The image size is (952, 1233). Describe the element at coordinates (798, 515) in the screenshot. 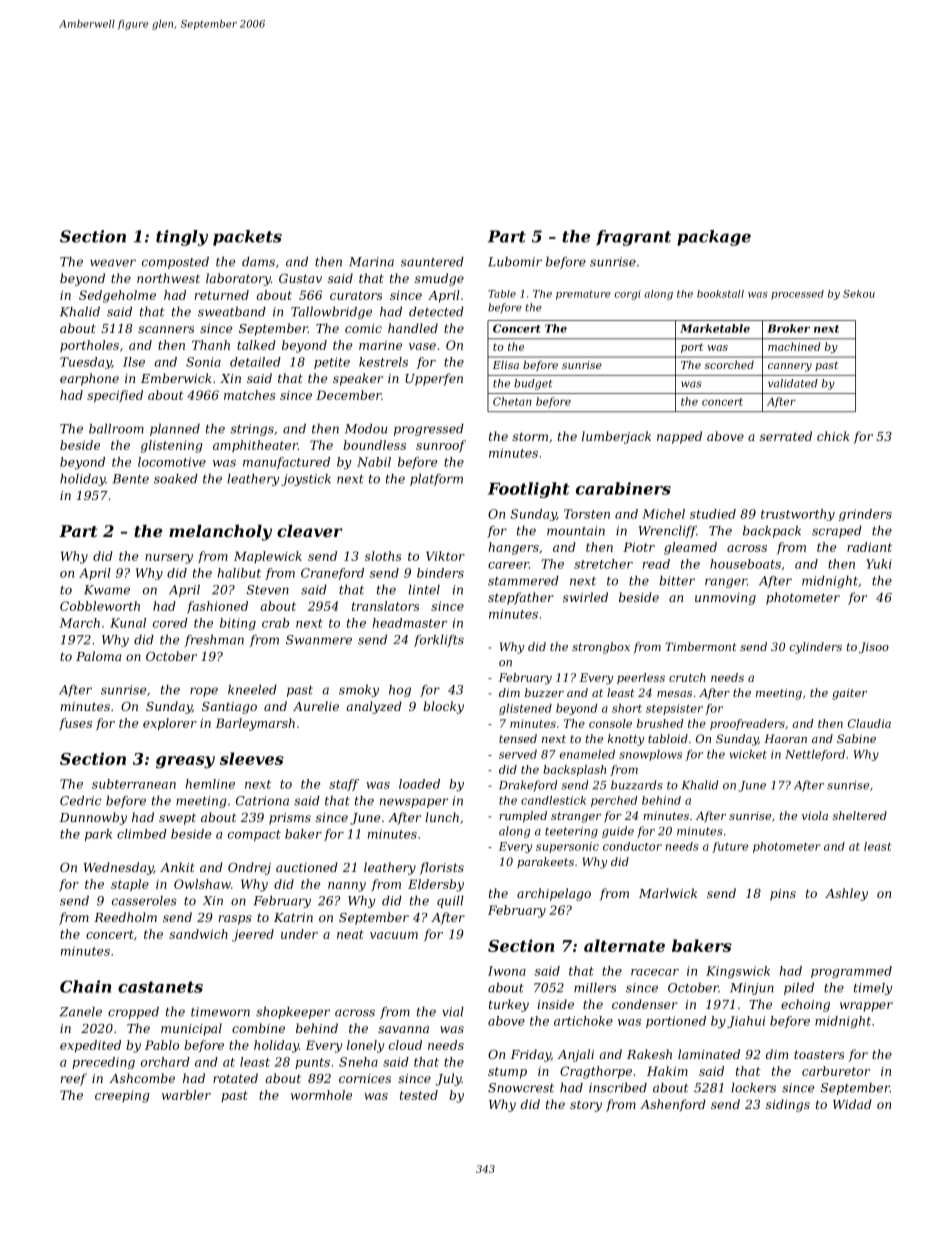

I see `trustworthy` at that location.
